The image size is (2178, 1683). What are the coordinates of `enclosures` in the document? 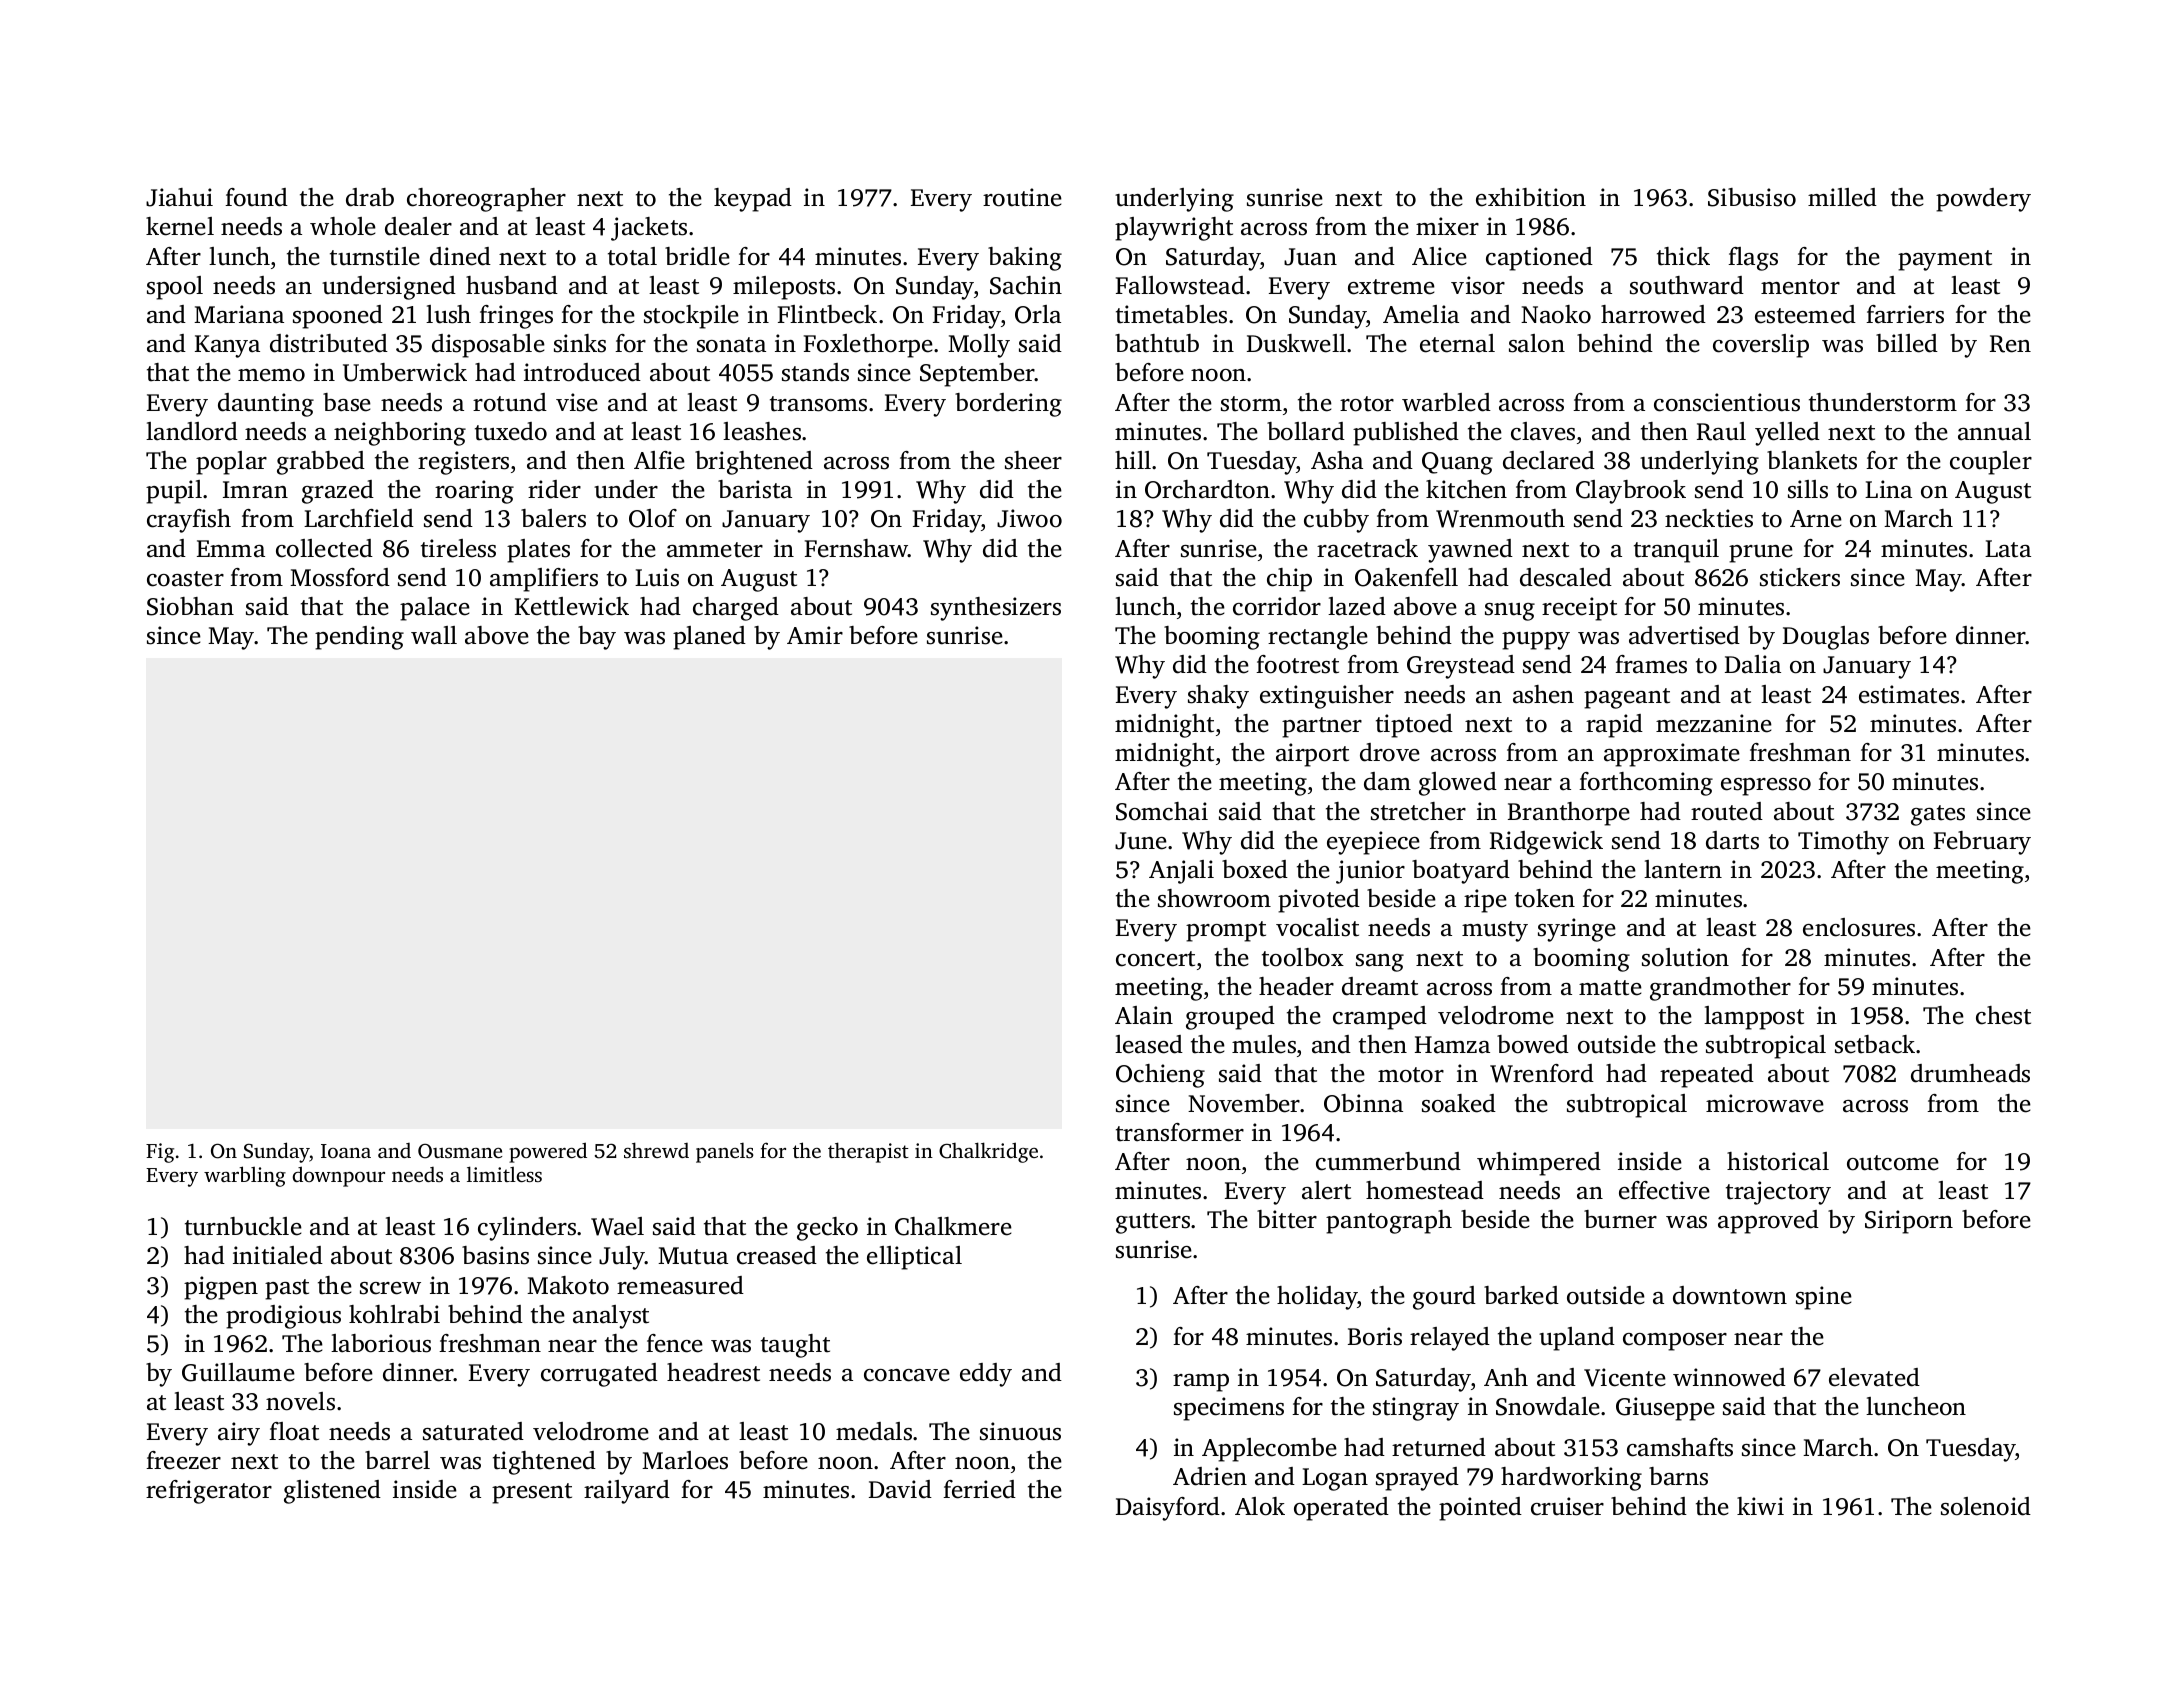 It's located at (1859, 927).
